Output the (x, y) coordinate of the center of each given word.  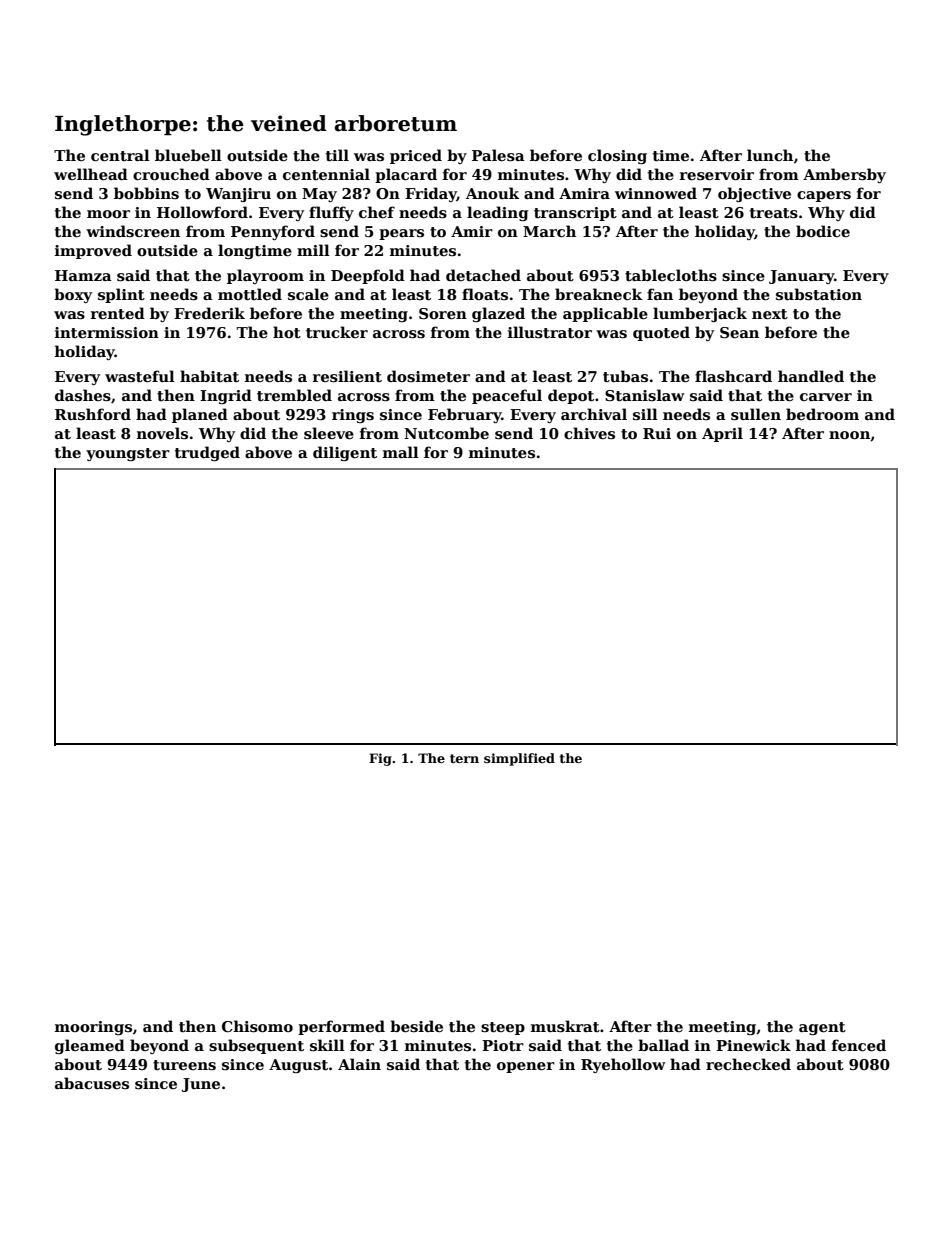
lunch (770, 155)
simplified (519, 759)
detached (483, 275)
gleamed (90, 1046)
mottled (250, 294)
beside (416, 1026)
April (722, 434)
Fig (380, 759)
